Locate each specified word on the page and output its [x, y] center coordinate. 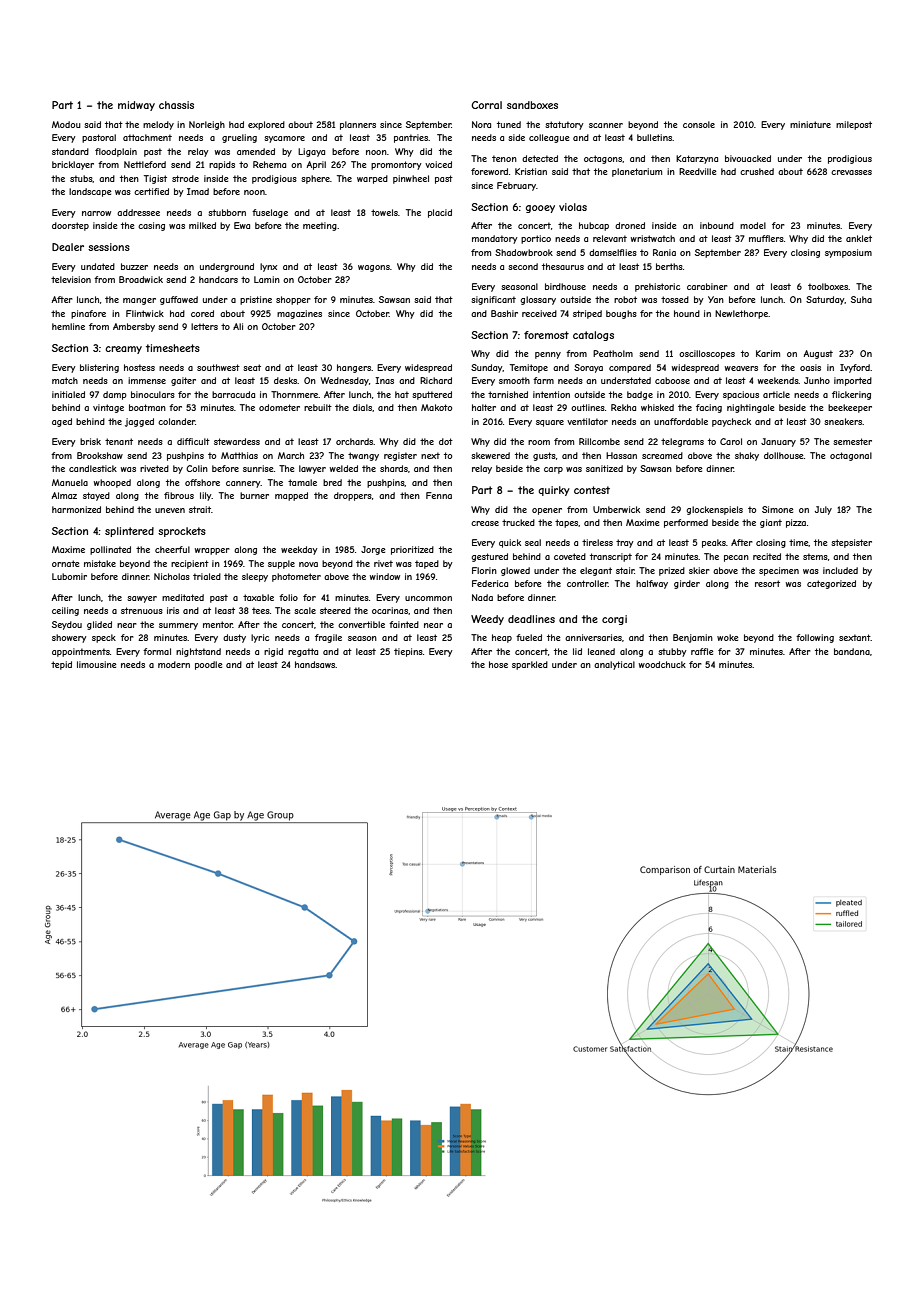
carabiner [707, 286]
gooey [540, 209]
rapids [222, 165]
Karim [768, 353]
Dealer [68, 247]
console [699, 124]
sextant [855, 637]
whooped [112, 483]
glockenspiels [714, 510]
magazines [299, 314]
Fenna [439, 495]
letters [204, 326]
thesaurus [563, 266]
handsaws [315, 664]
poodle [209, 665]
